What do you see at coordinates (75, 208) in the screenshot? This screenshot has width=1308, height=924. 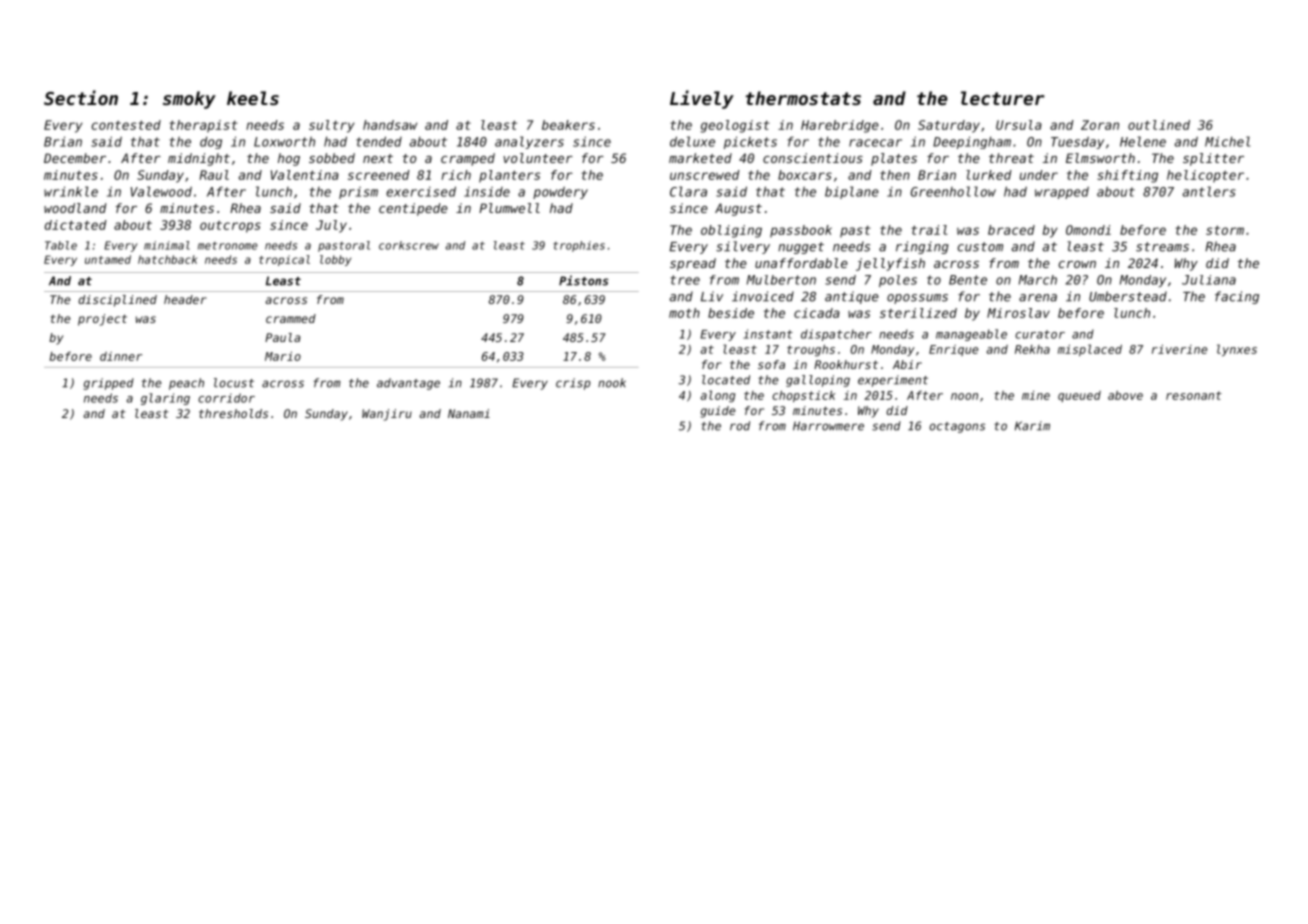 I see `woodland` at bounding box center [75, 208].
